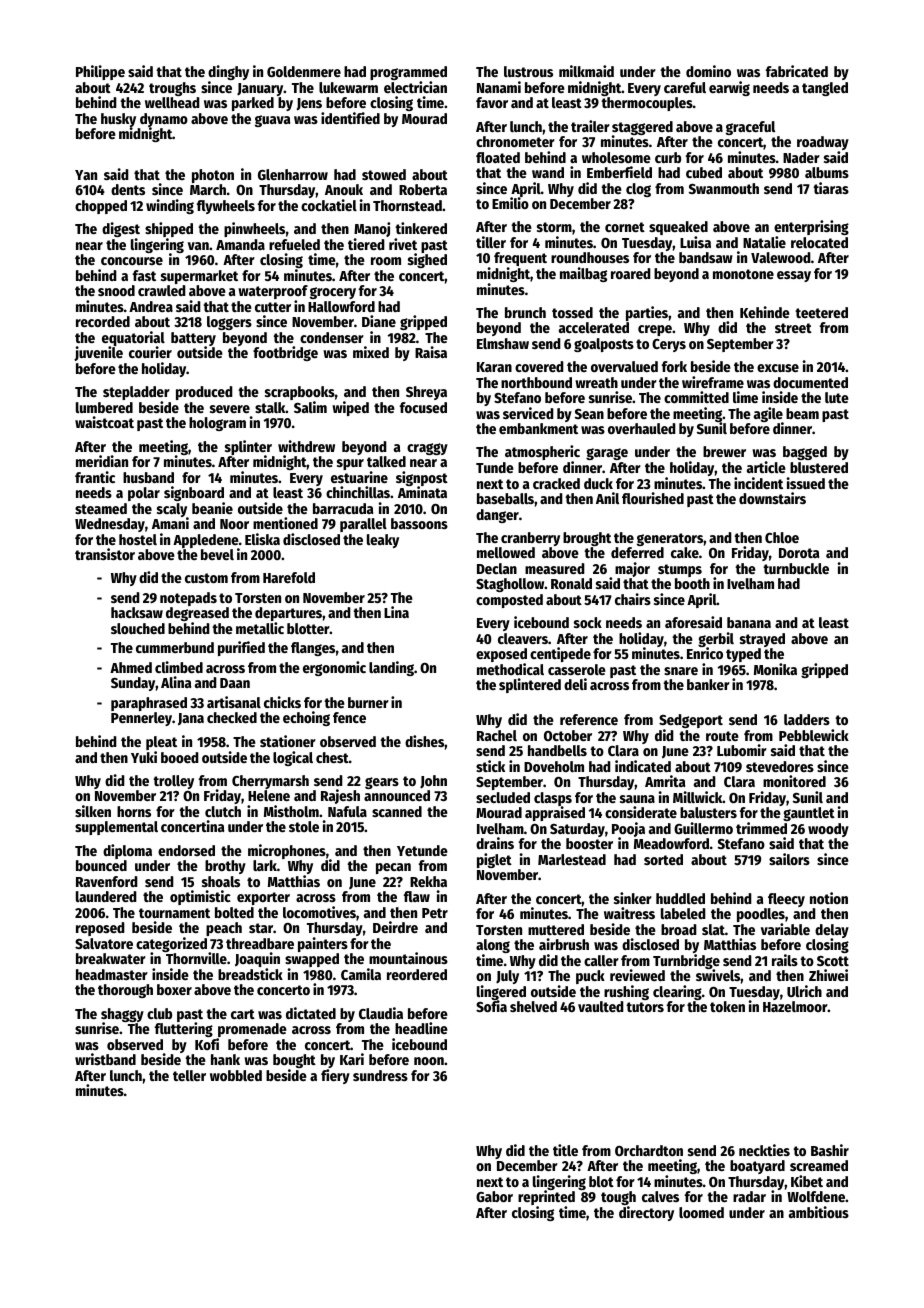 The height and width of the image is (1308, 924). Describe the element at coordinates (704, 172) in the image. I see `cubed` at that location.
